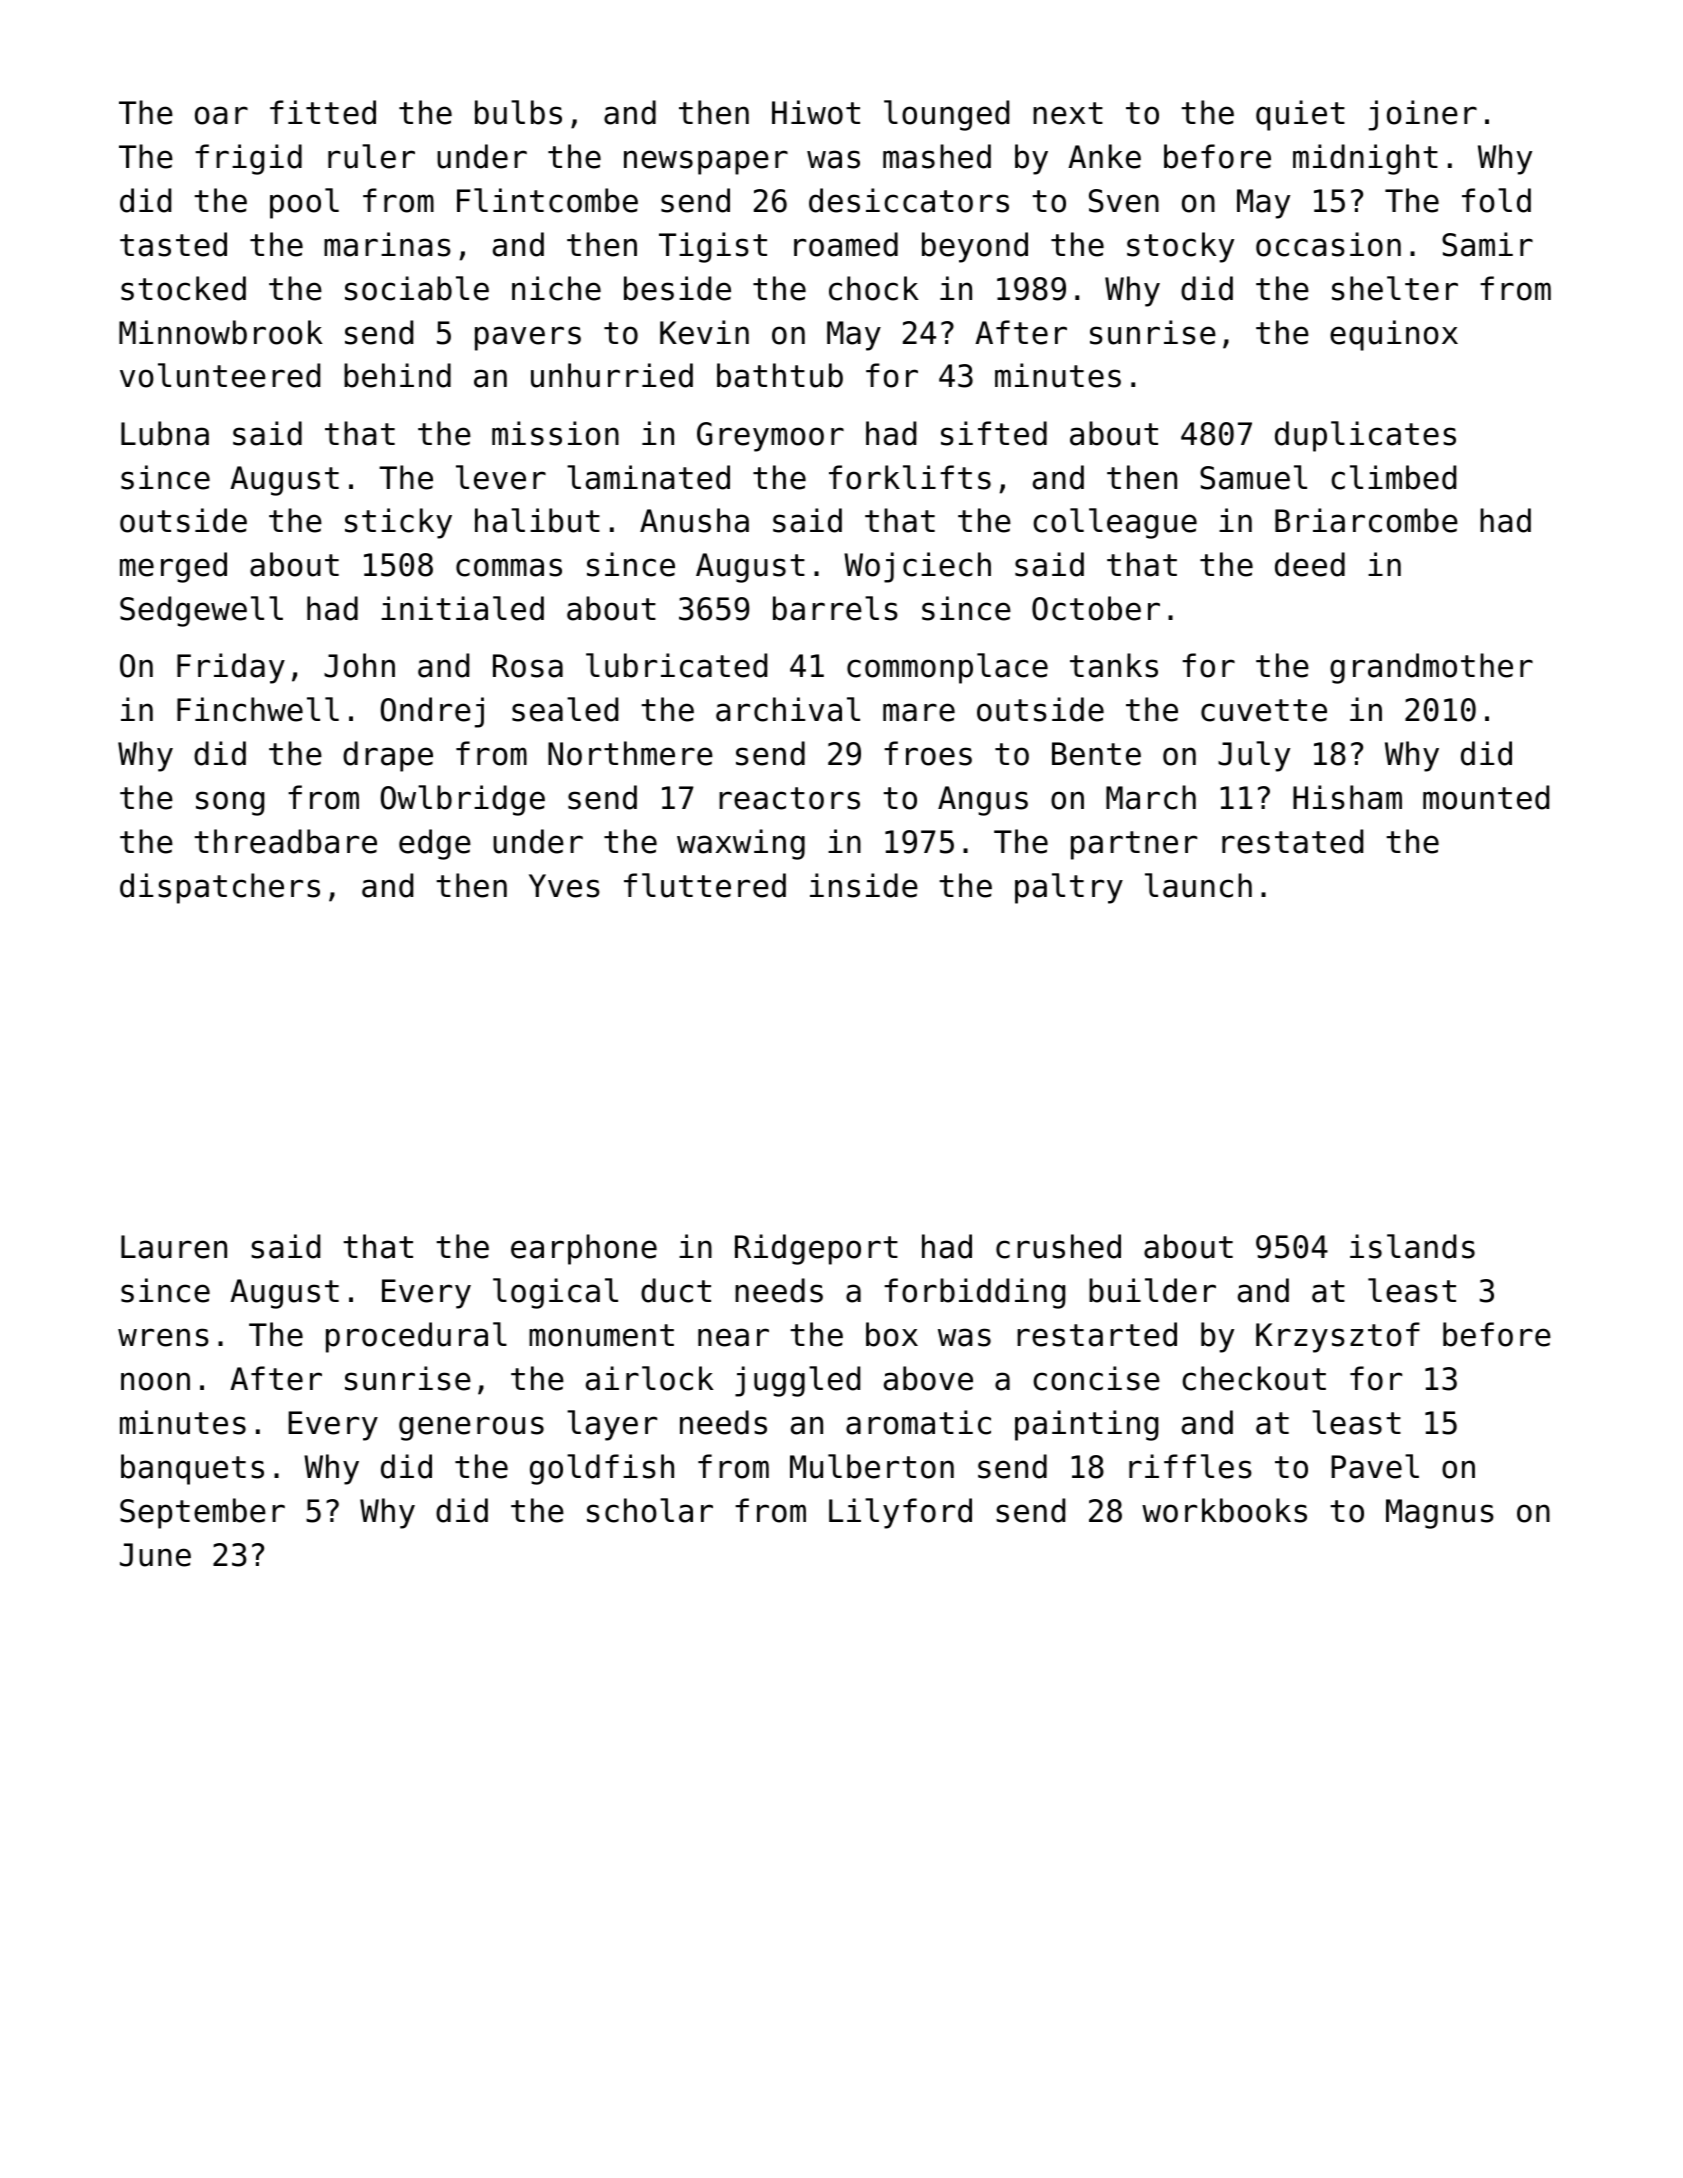  Describe the element at coordinates (174, 1247) in the screenshot. I see `Lauren` at that location.
